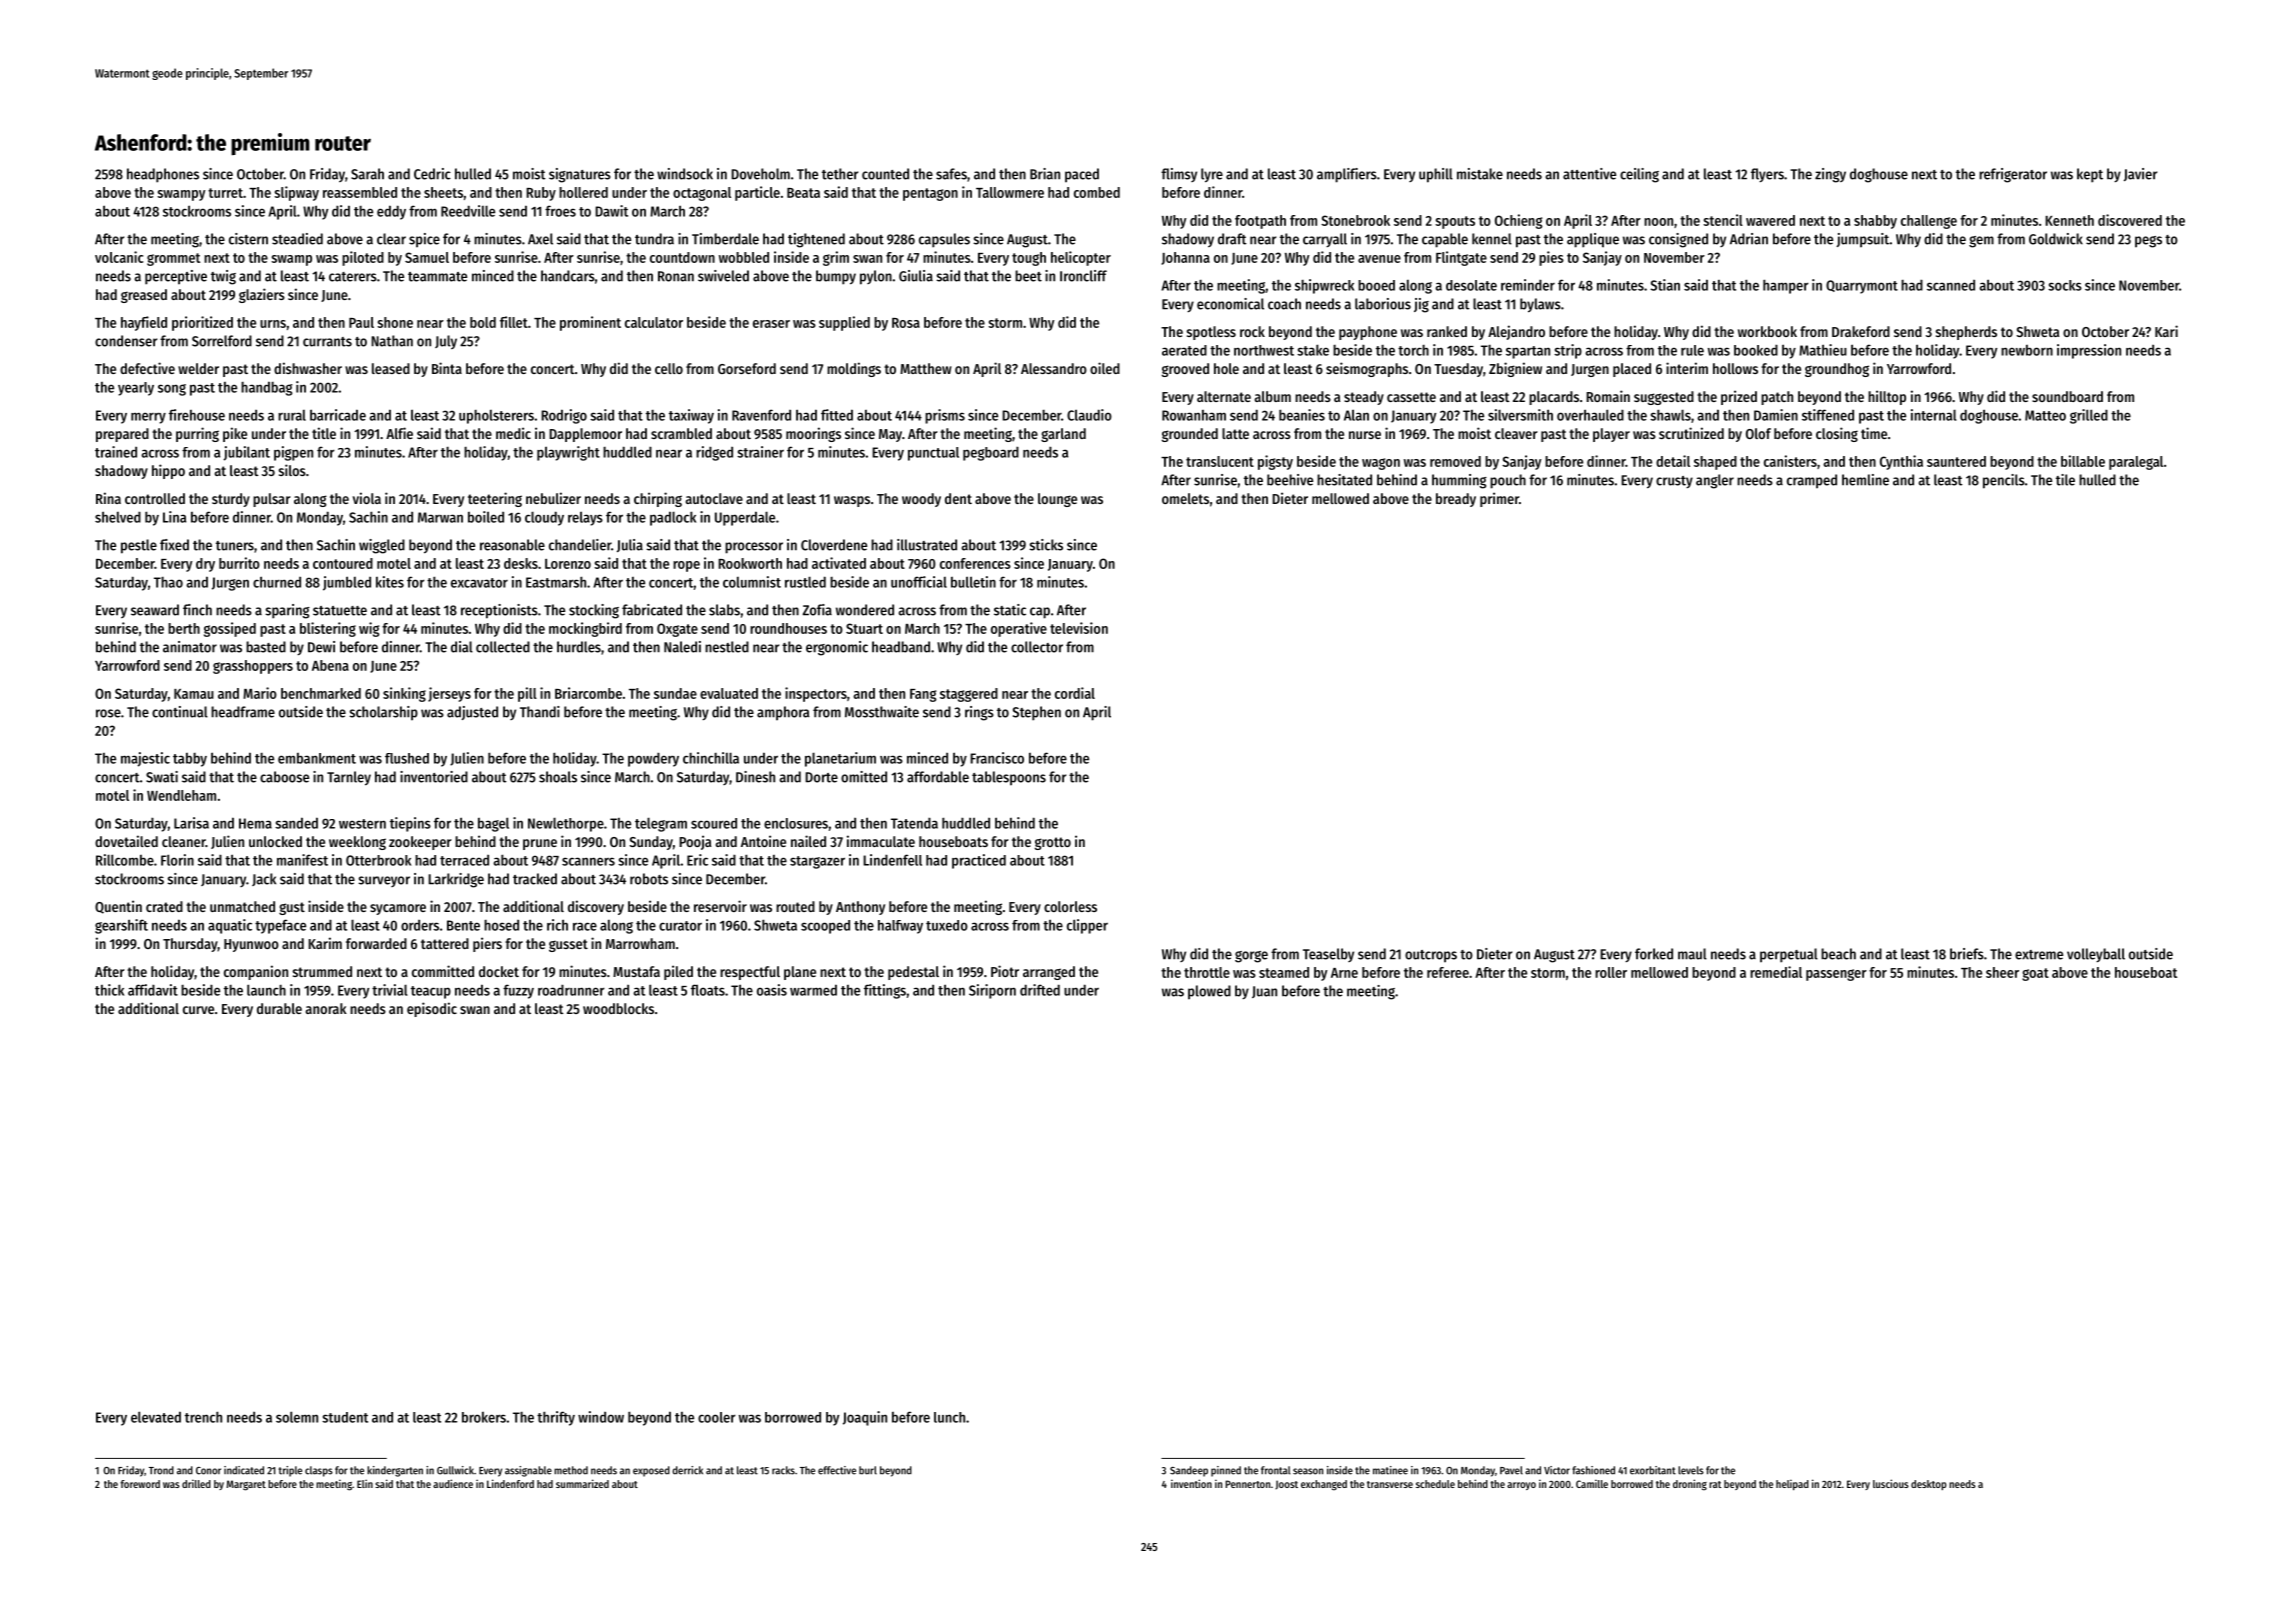  What do you see at coordinates (1456, 500) in the document?
I see `bready` at bounding box center [1456, 500].
